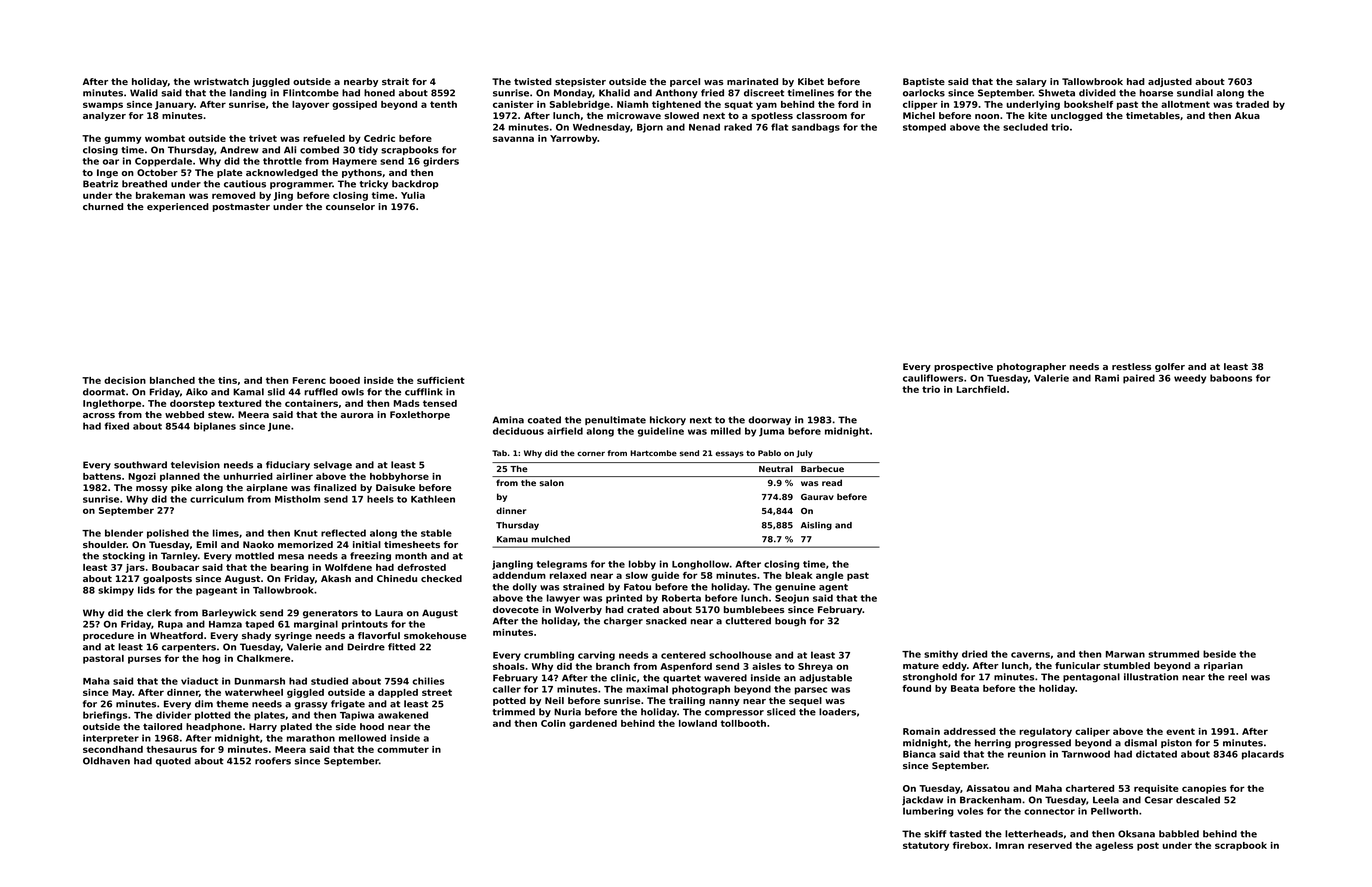  Describe the element at coordinates (124, 533) in the image. I see `blender` at that location.
